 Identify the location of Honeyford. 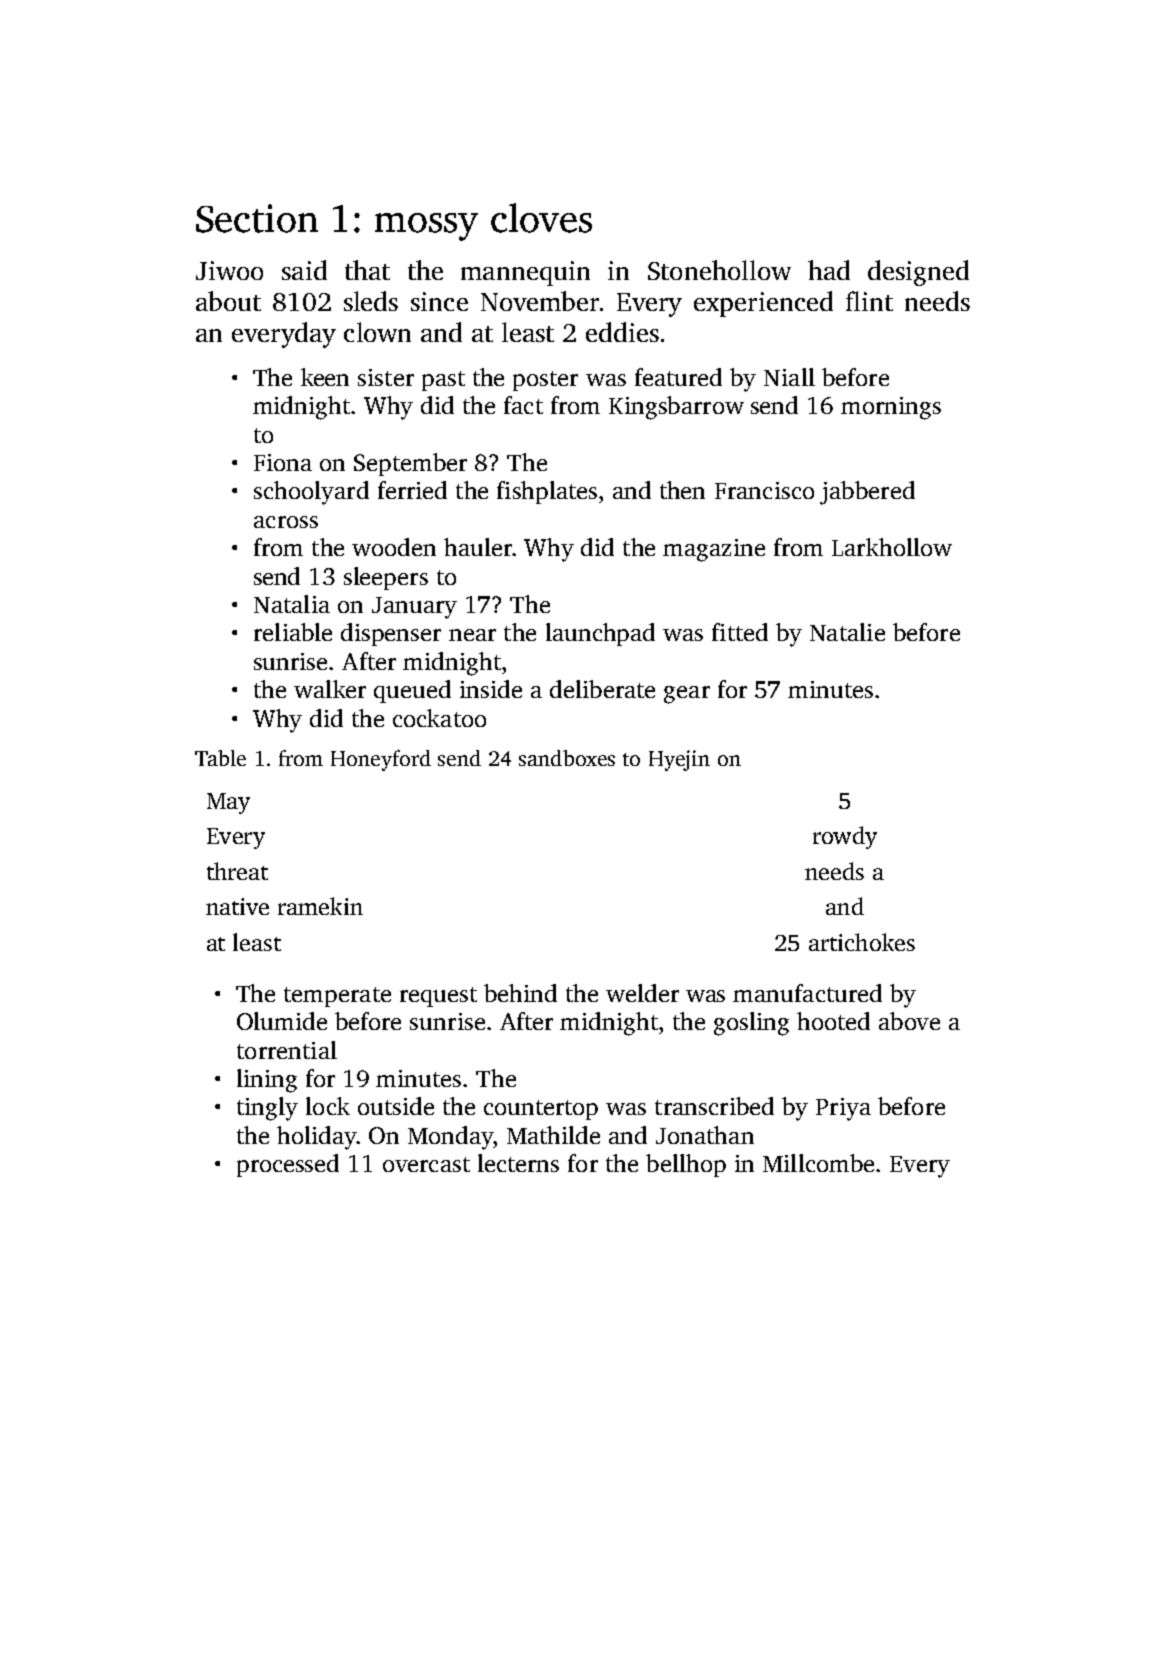
(381, 760).
